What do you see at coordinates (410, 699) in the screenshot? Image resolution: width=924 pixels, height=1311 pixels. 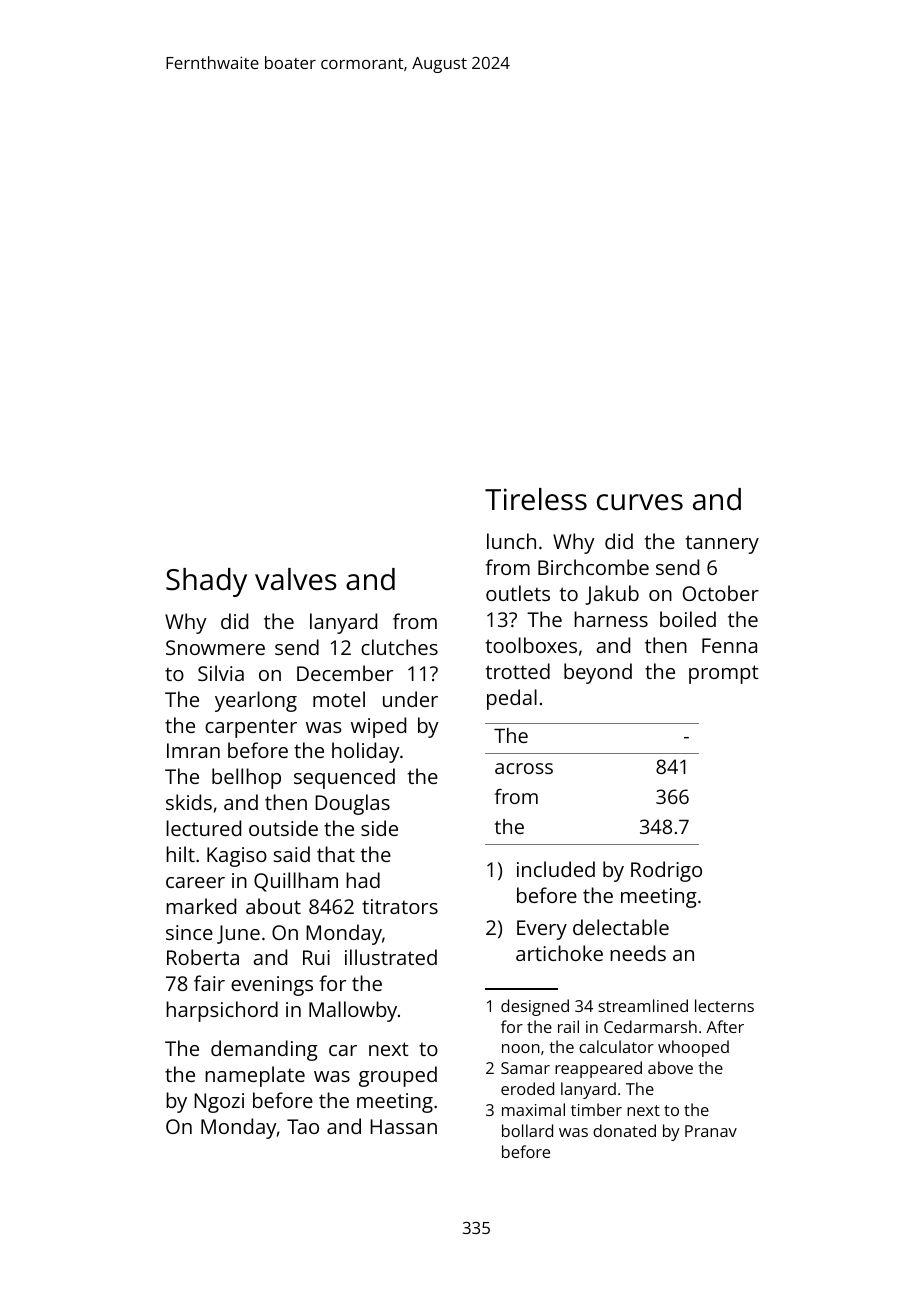 I see `under` at bounding box center [410, 699].
